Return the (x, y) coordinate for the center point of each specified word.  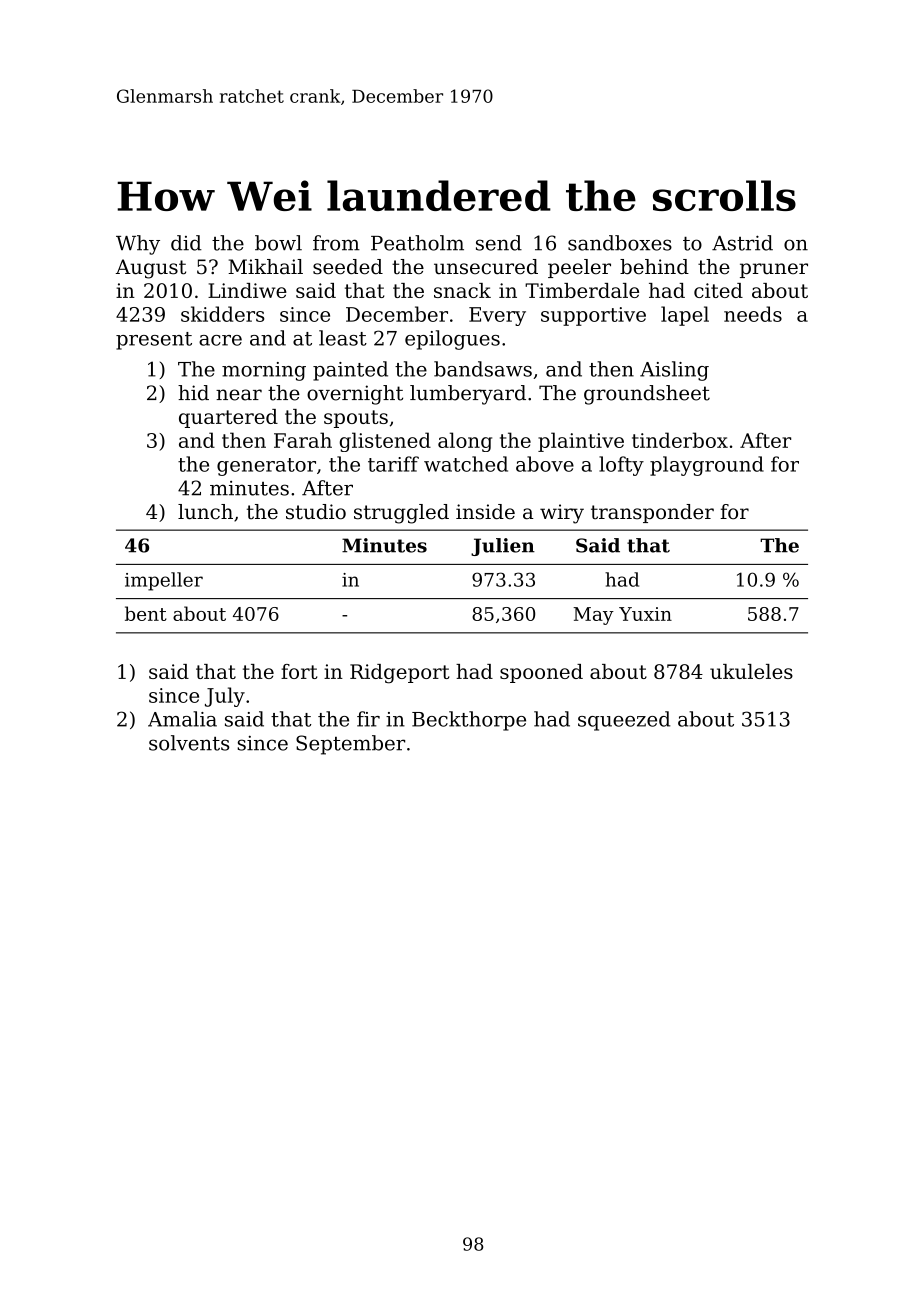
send (499, 243)
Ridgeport (399, 674)
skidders (222, 314)
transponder (652, 513)
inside (485, 512)
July (225, 697)
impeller (164, 581)
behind (654, 267)
